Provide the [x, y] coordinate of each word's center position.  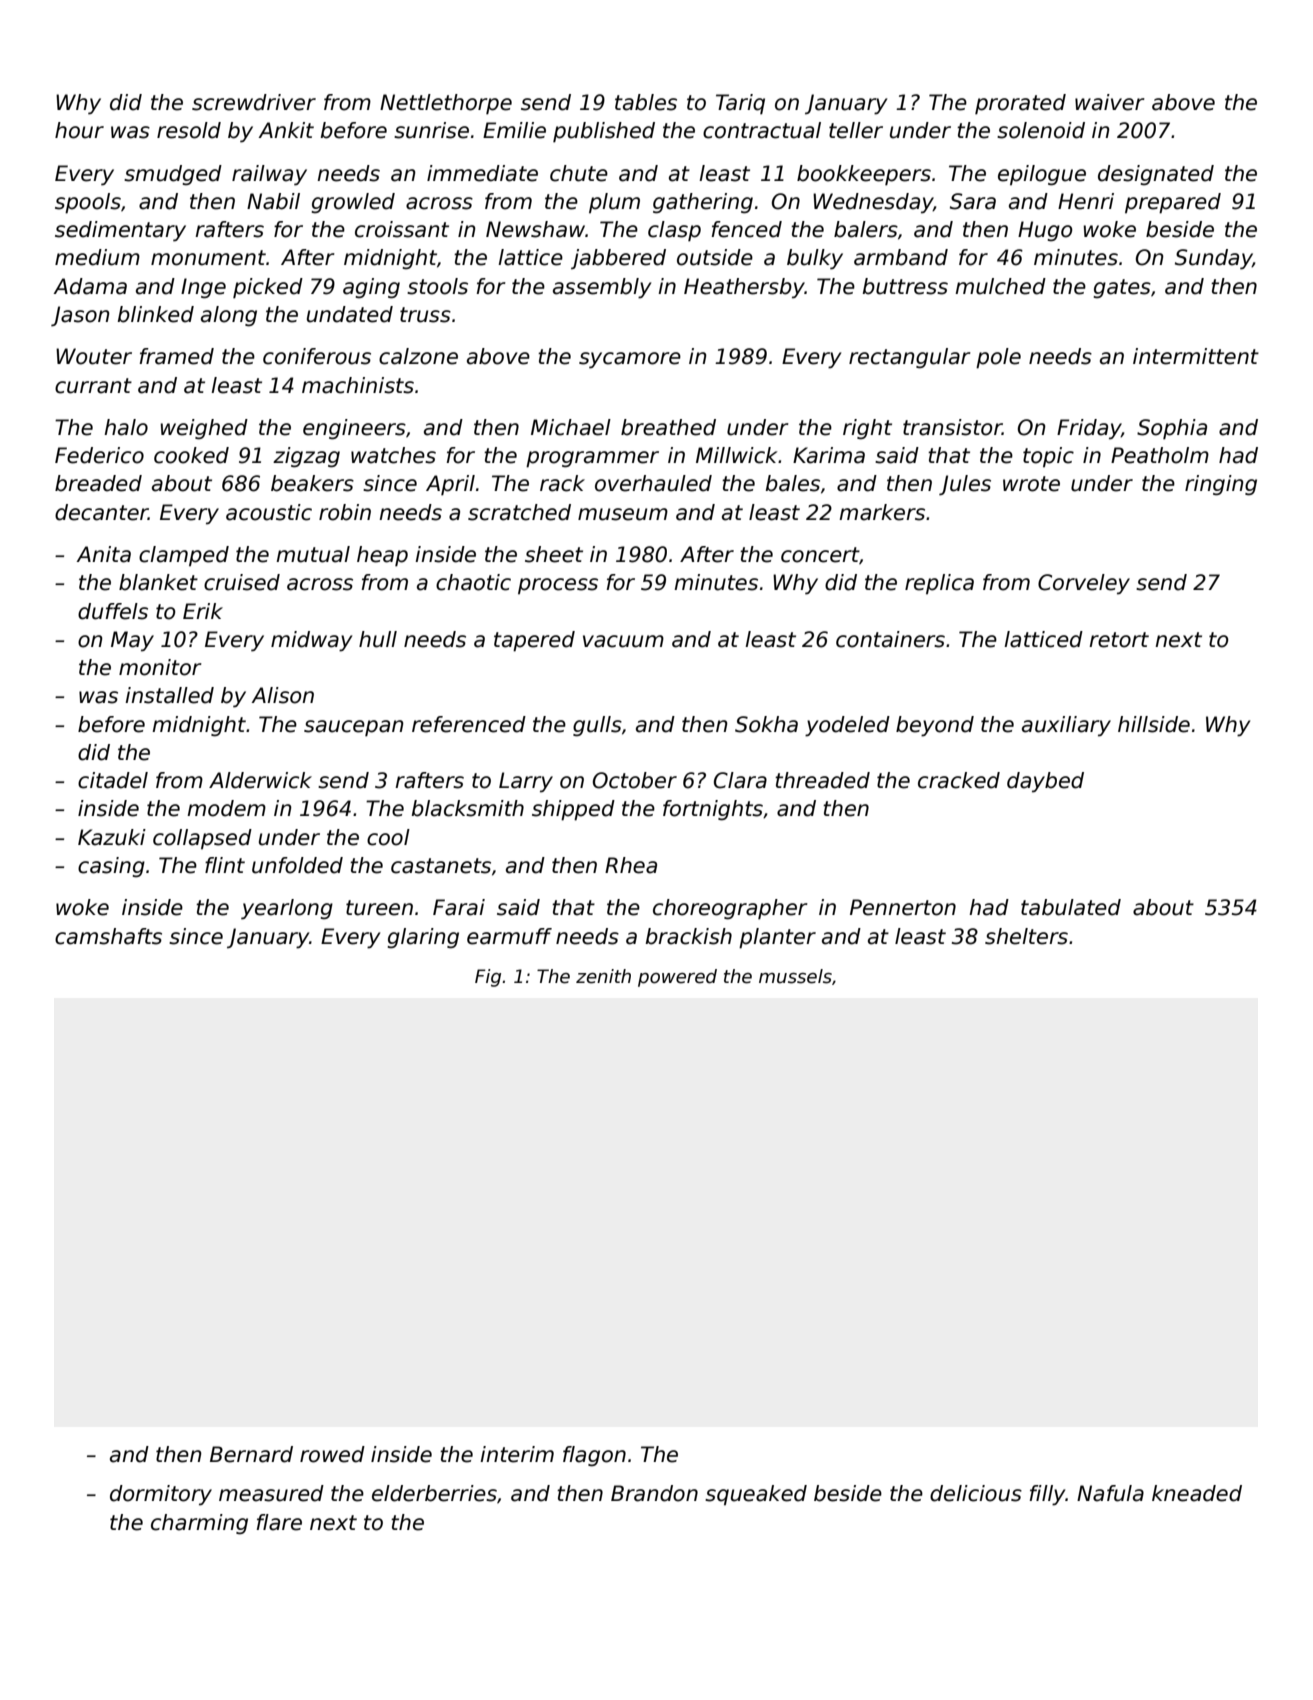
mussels [795, 976]
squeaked [756, 1495]
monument [208, 258]
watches [393, 455]
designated [1156, 175]
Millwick [737, 455]
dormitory [161, 1495]
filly [1048, 1495]
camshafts [108, 936]
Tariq [740, 104]
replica [939, 584]
